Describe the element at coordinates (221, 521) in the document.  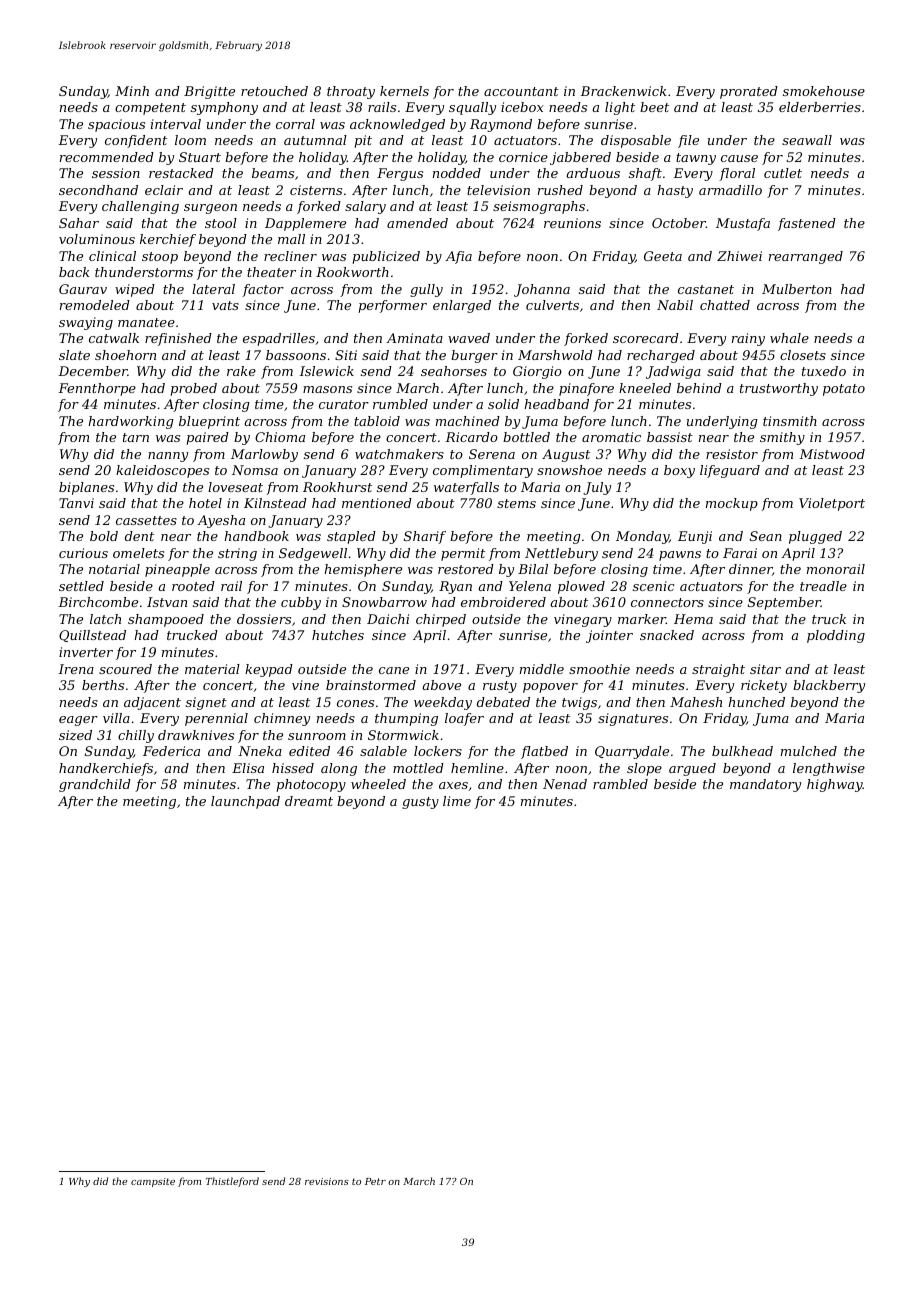
I see `Ayesha` at that location.
